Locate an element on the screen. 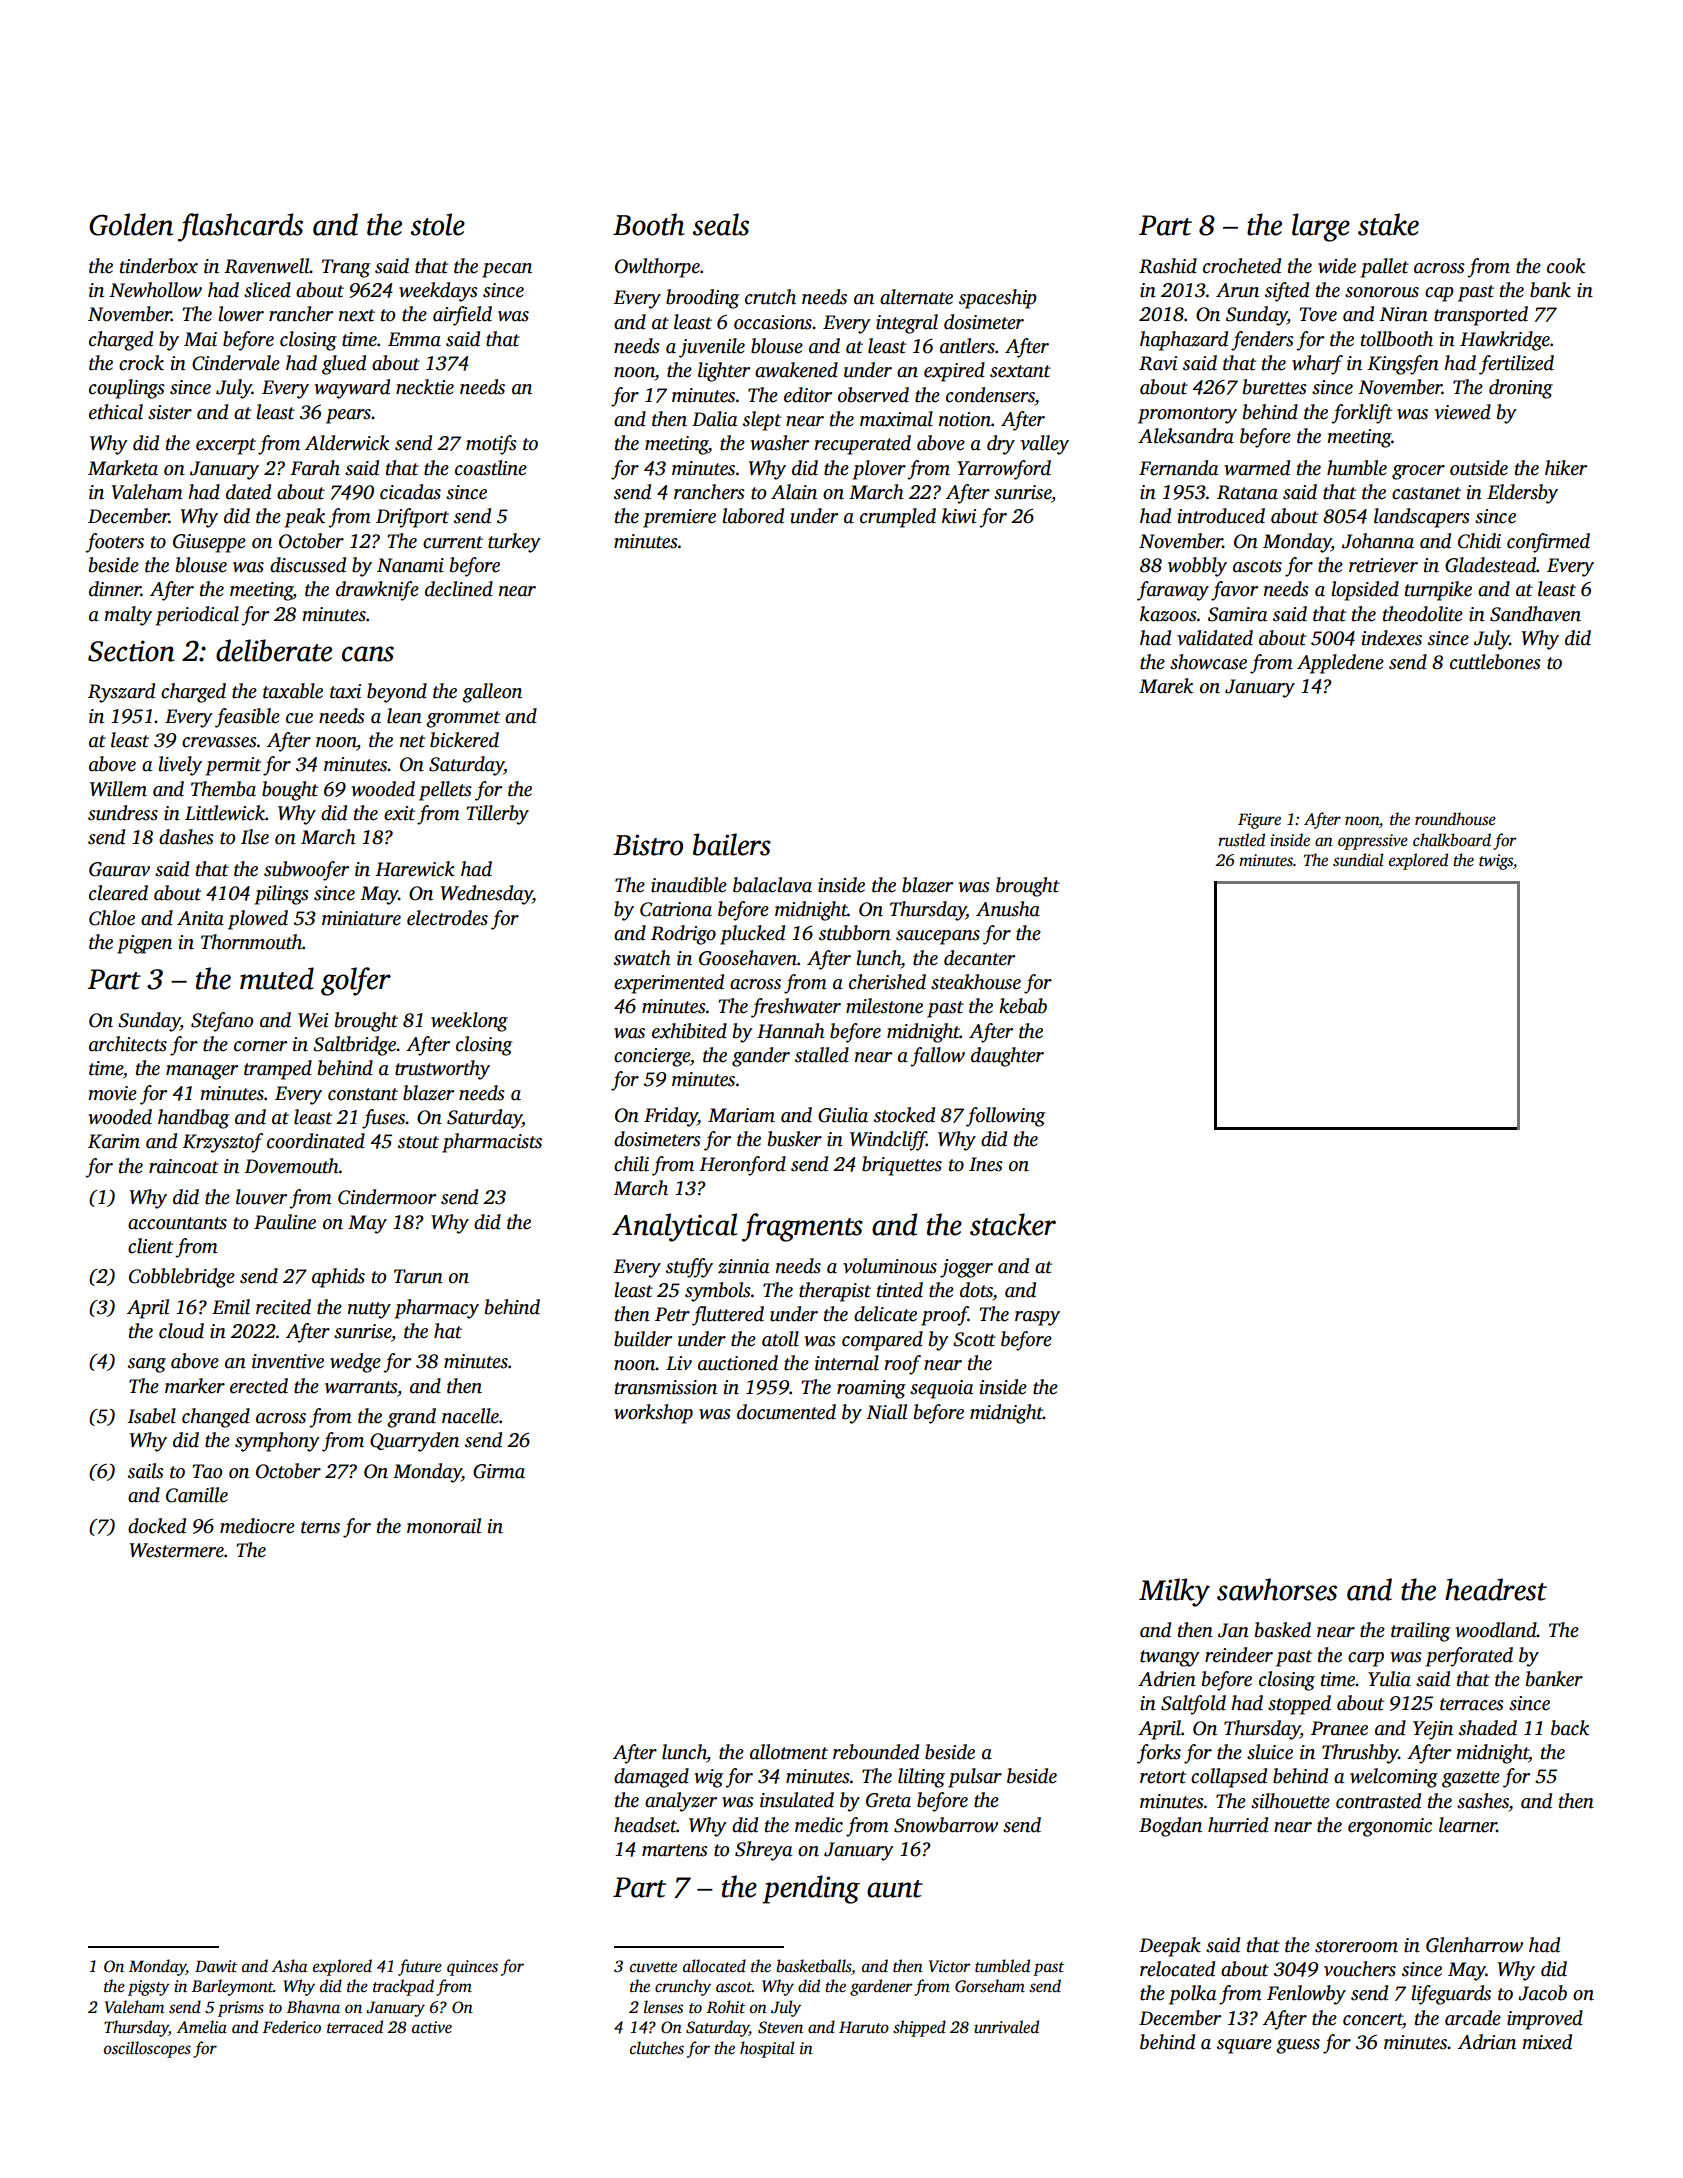 The height and width of the screenshot is (2178, 1683). crock is located at coordinates (141, 363).
